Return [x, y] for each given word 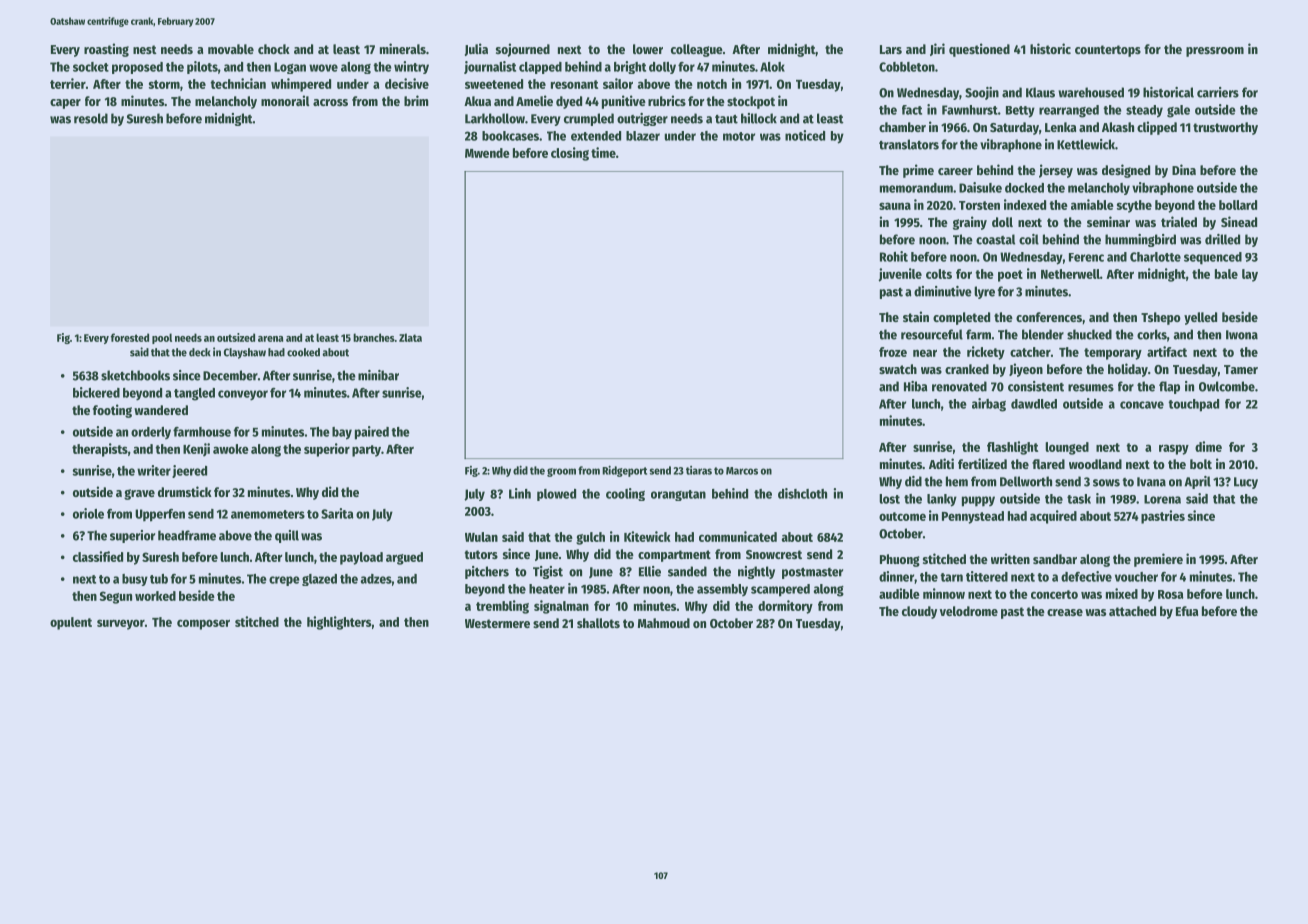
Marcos [742, 471]
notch [712, 84]
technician [238, 83]
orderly [151, 433]
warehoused [1091, 92]
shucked [1089, 334]
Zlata [410, 337]
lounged [1067, 448]
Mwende [487, 153]
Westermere [497, 623]
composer [203, 624]
